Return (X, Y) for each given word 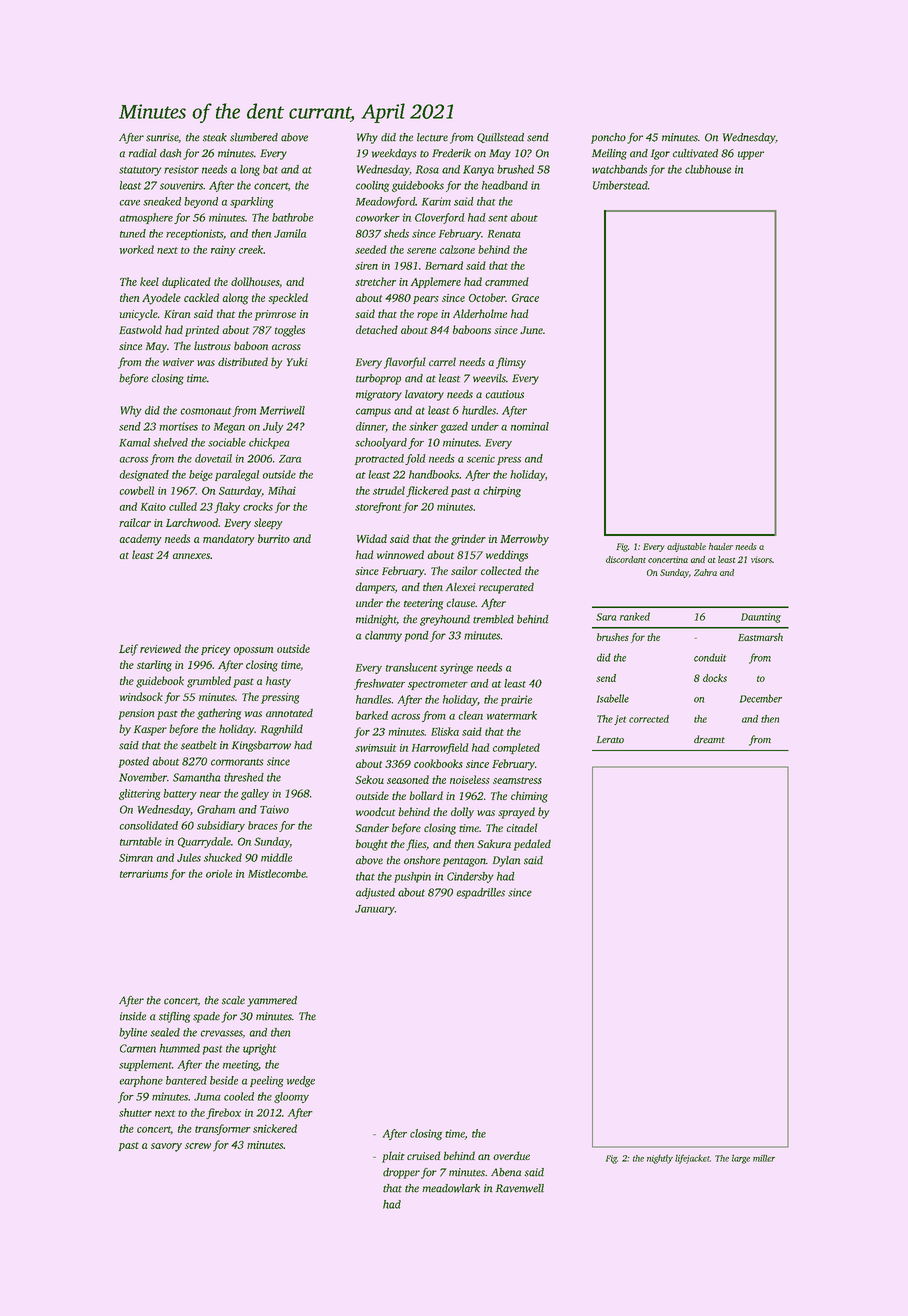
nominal (530, 426)
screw (198, 1146)
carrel (442, 361)
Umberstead (620, 185)
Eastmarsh (760, 637)
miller (764, 1158)
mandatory (229, 540)
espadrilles (480, 893)
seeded (371, 249)
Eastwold (140, 329)
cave (129, 203)
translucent (411, 667)
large (741, 1159)
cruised (424, 1155)
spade (206, 1017)
